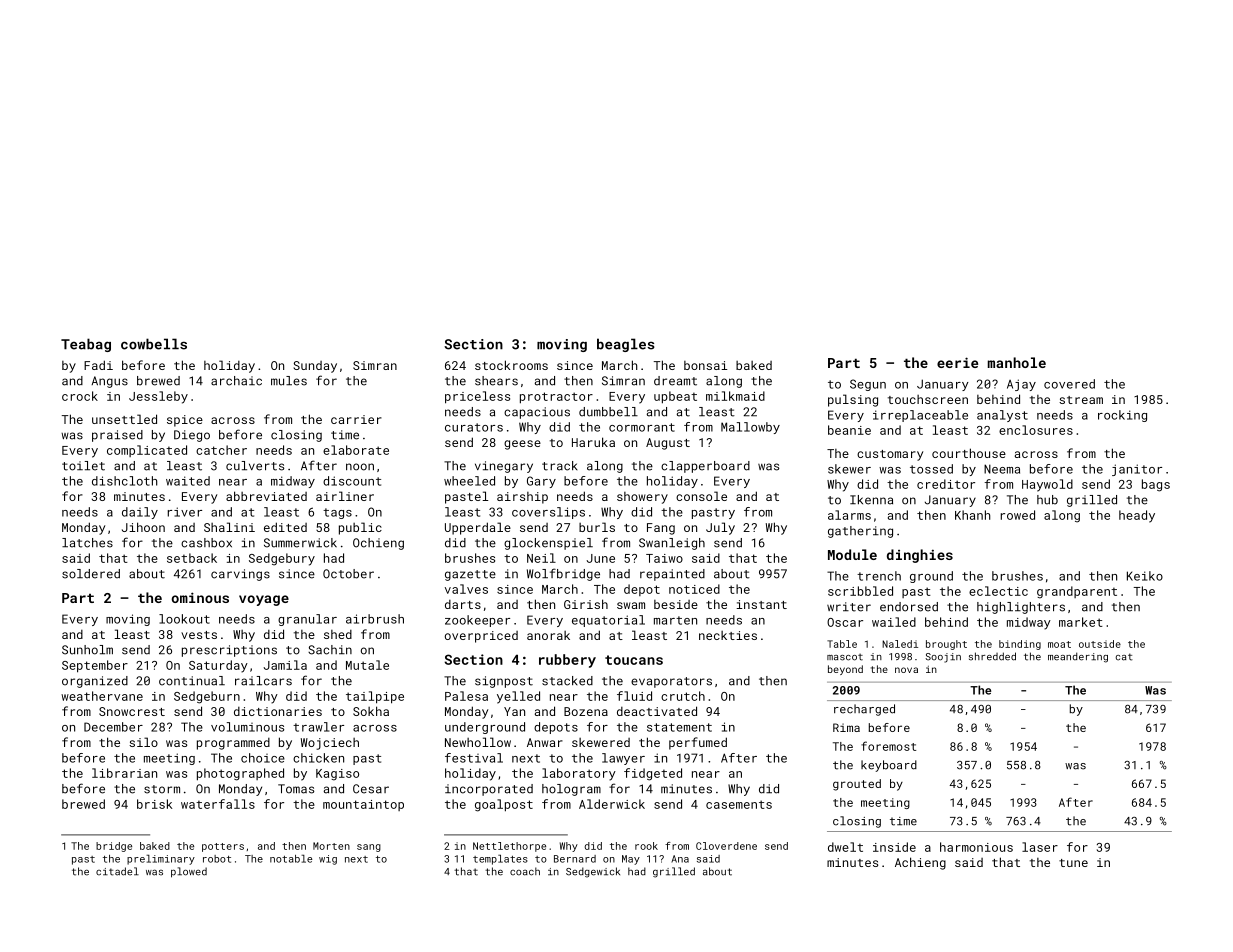  I want to click on manhole, so click(1017, 362).
